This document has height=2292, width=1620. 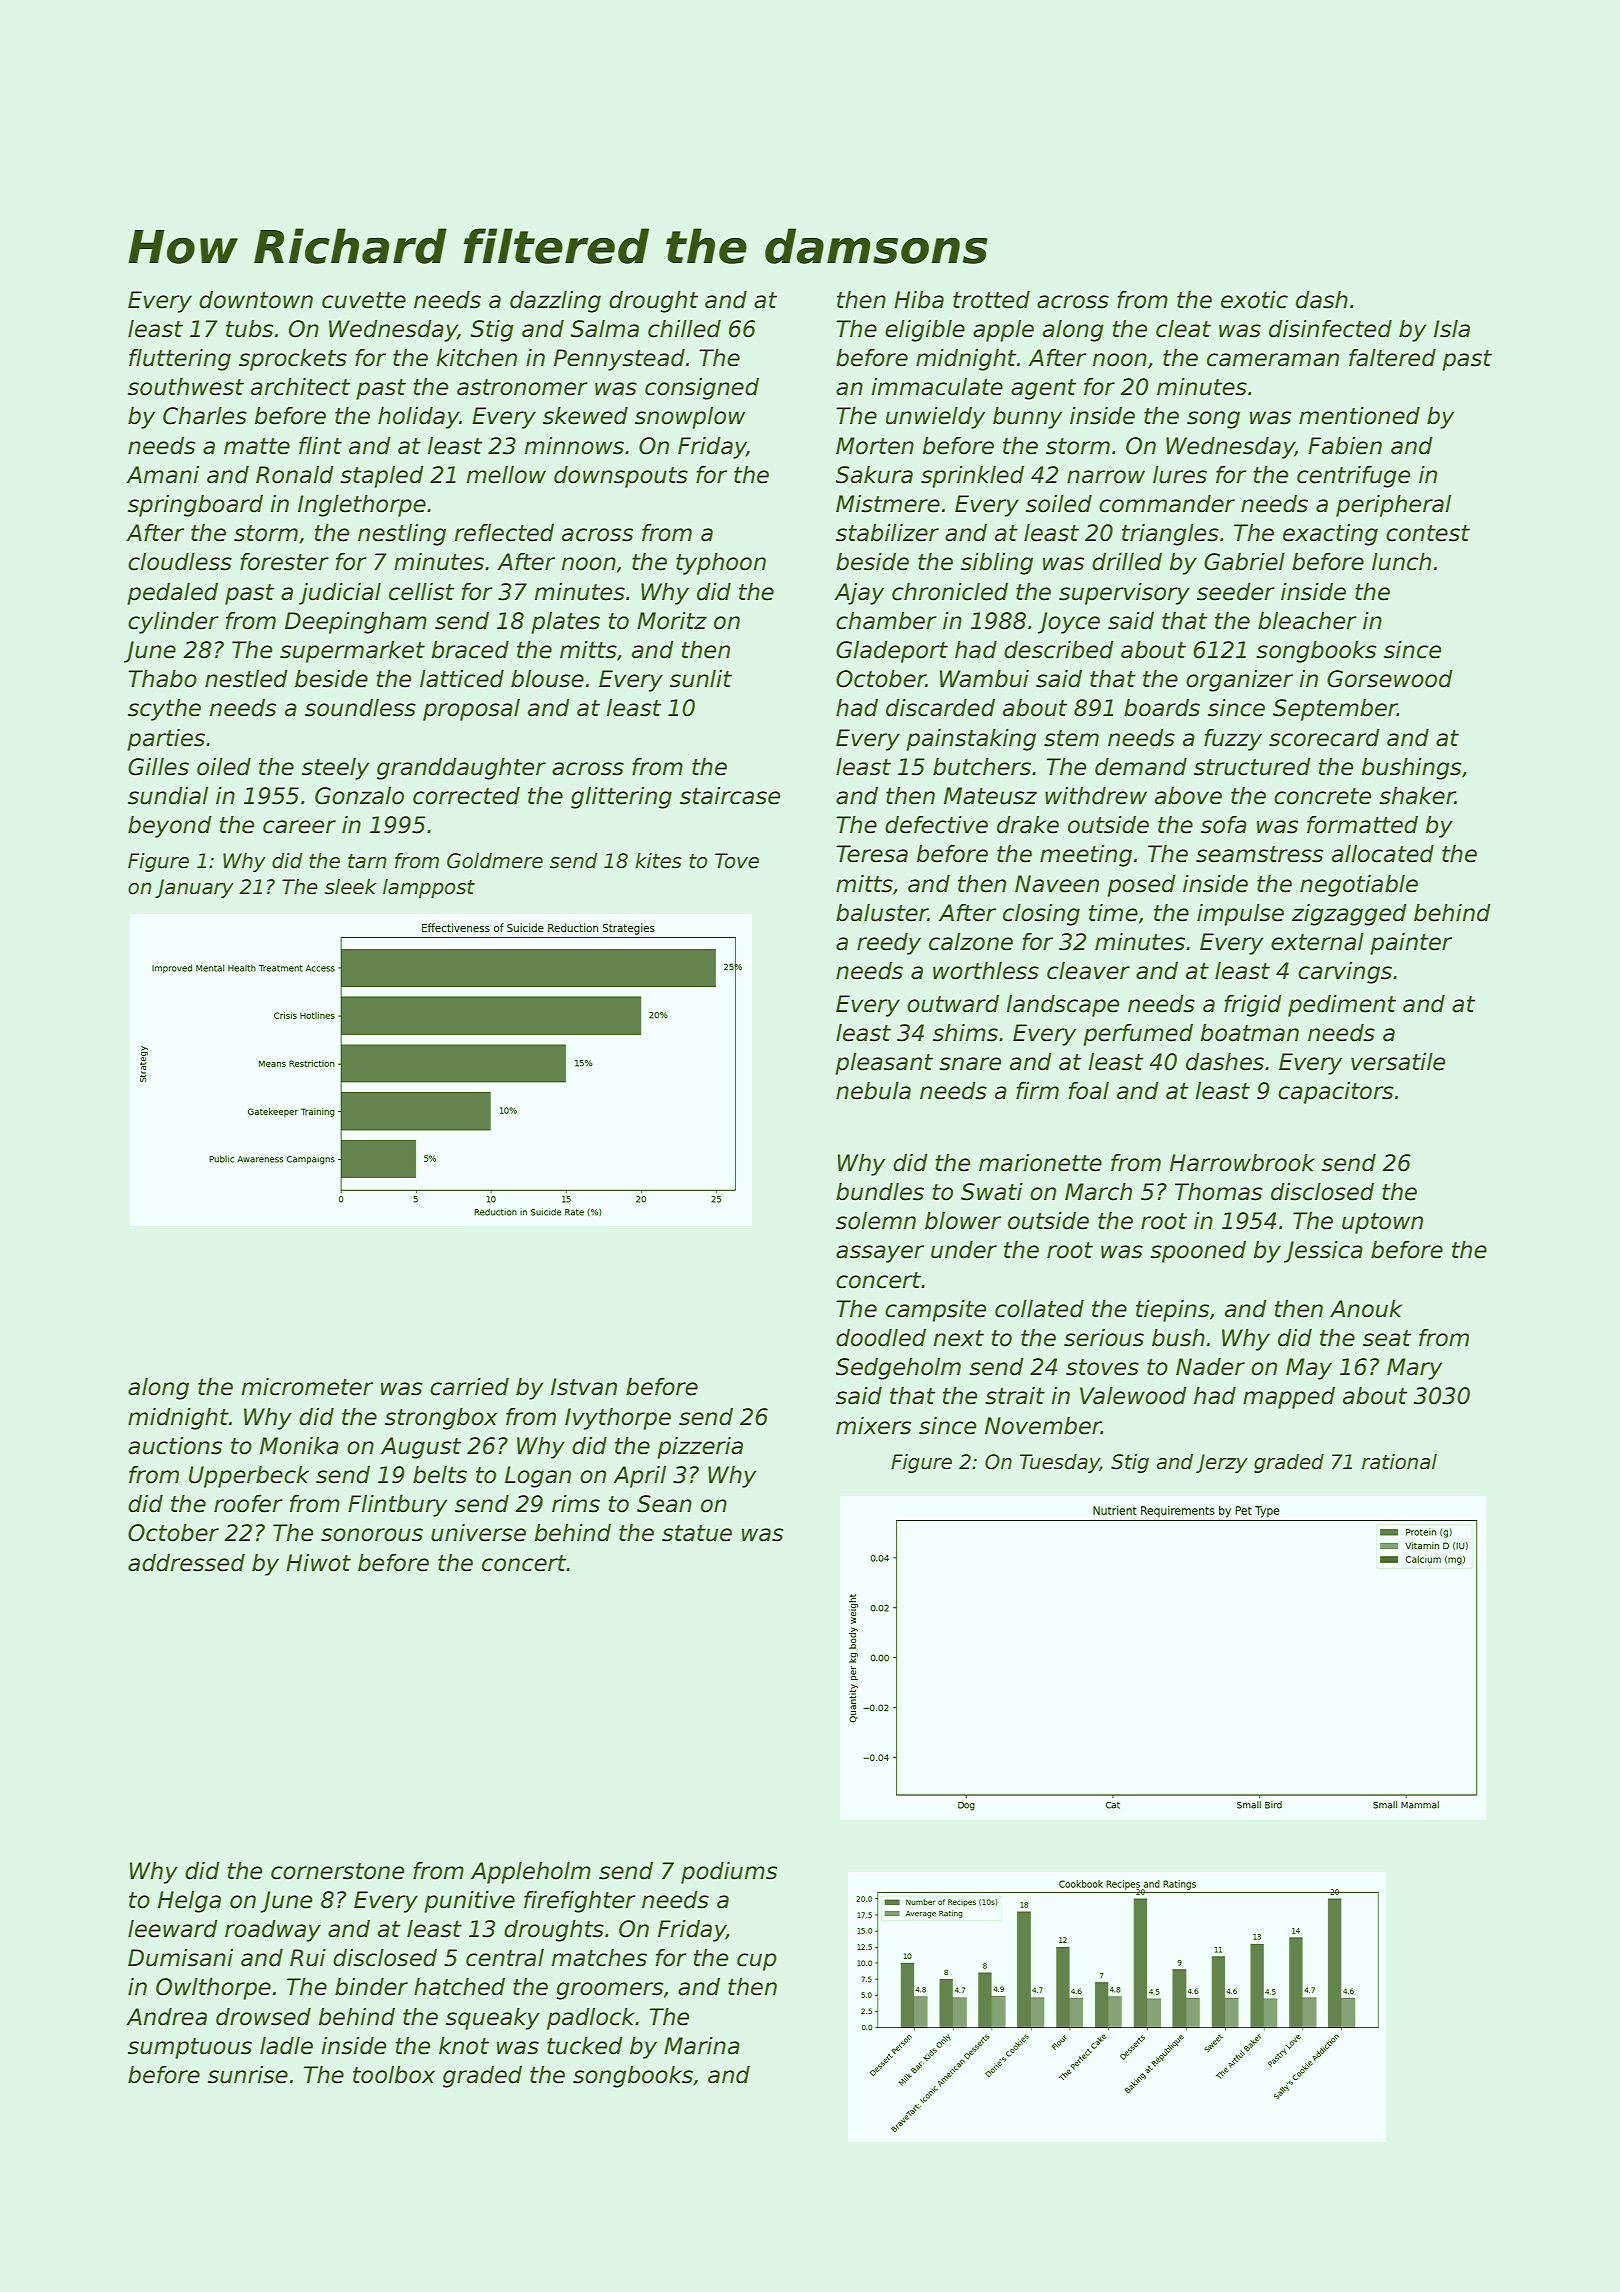 What do you see at coordinates (337, 1871) in the document?
I see `cornerstone` at bounding box center [337, 1871].
